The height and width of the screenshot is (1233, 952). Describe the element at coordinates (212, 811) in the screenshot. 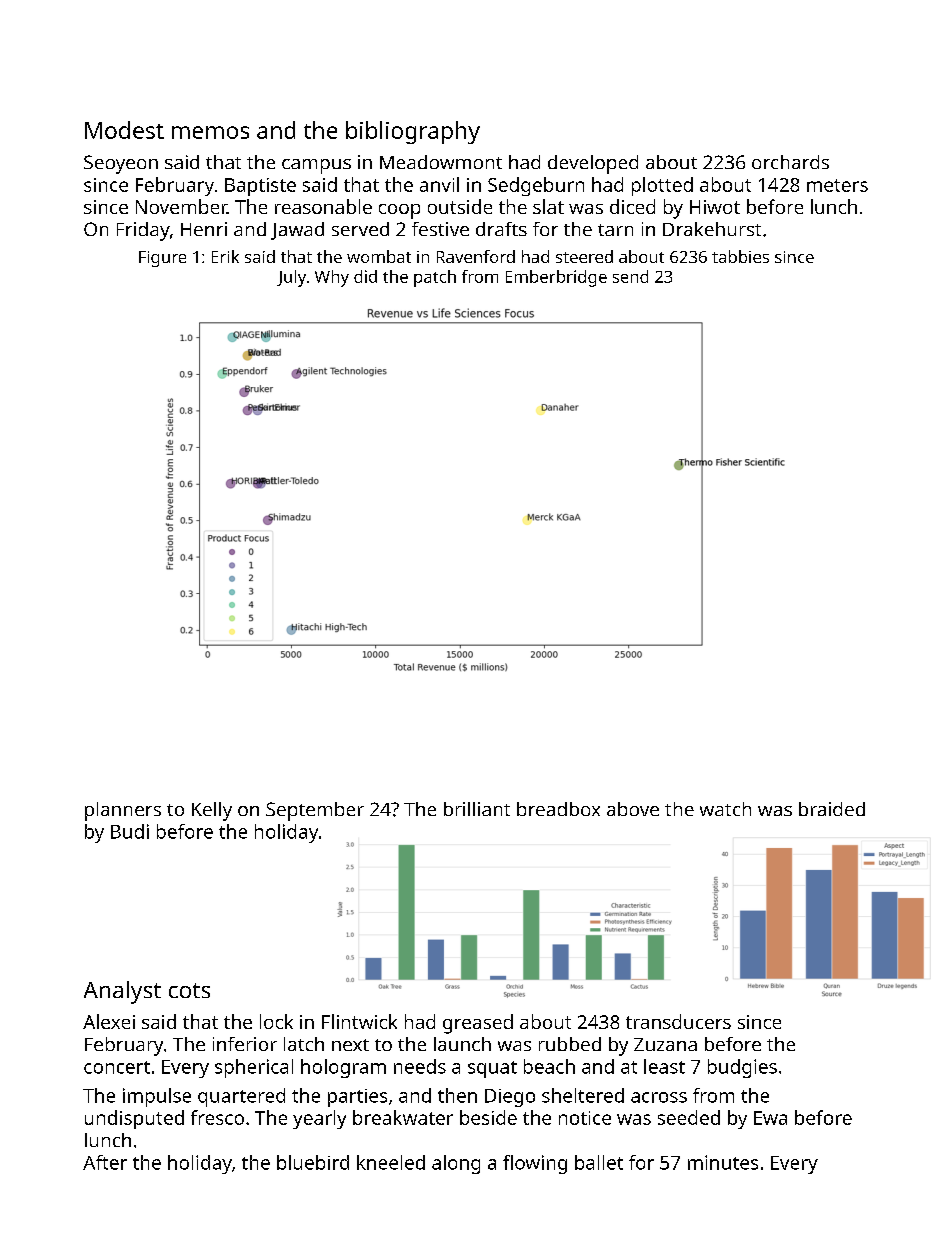

I see `Kelly` at that location.
